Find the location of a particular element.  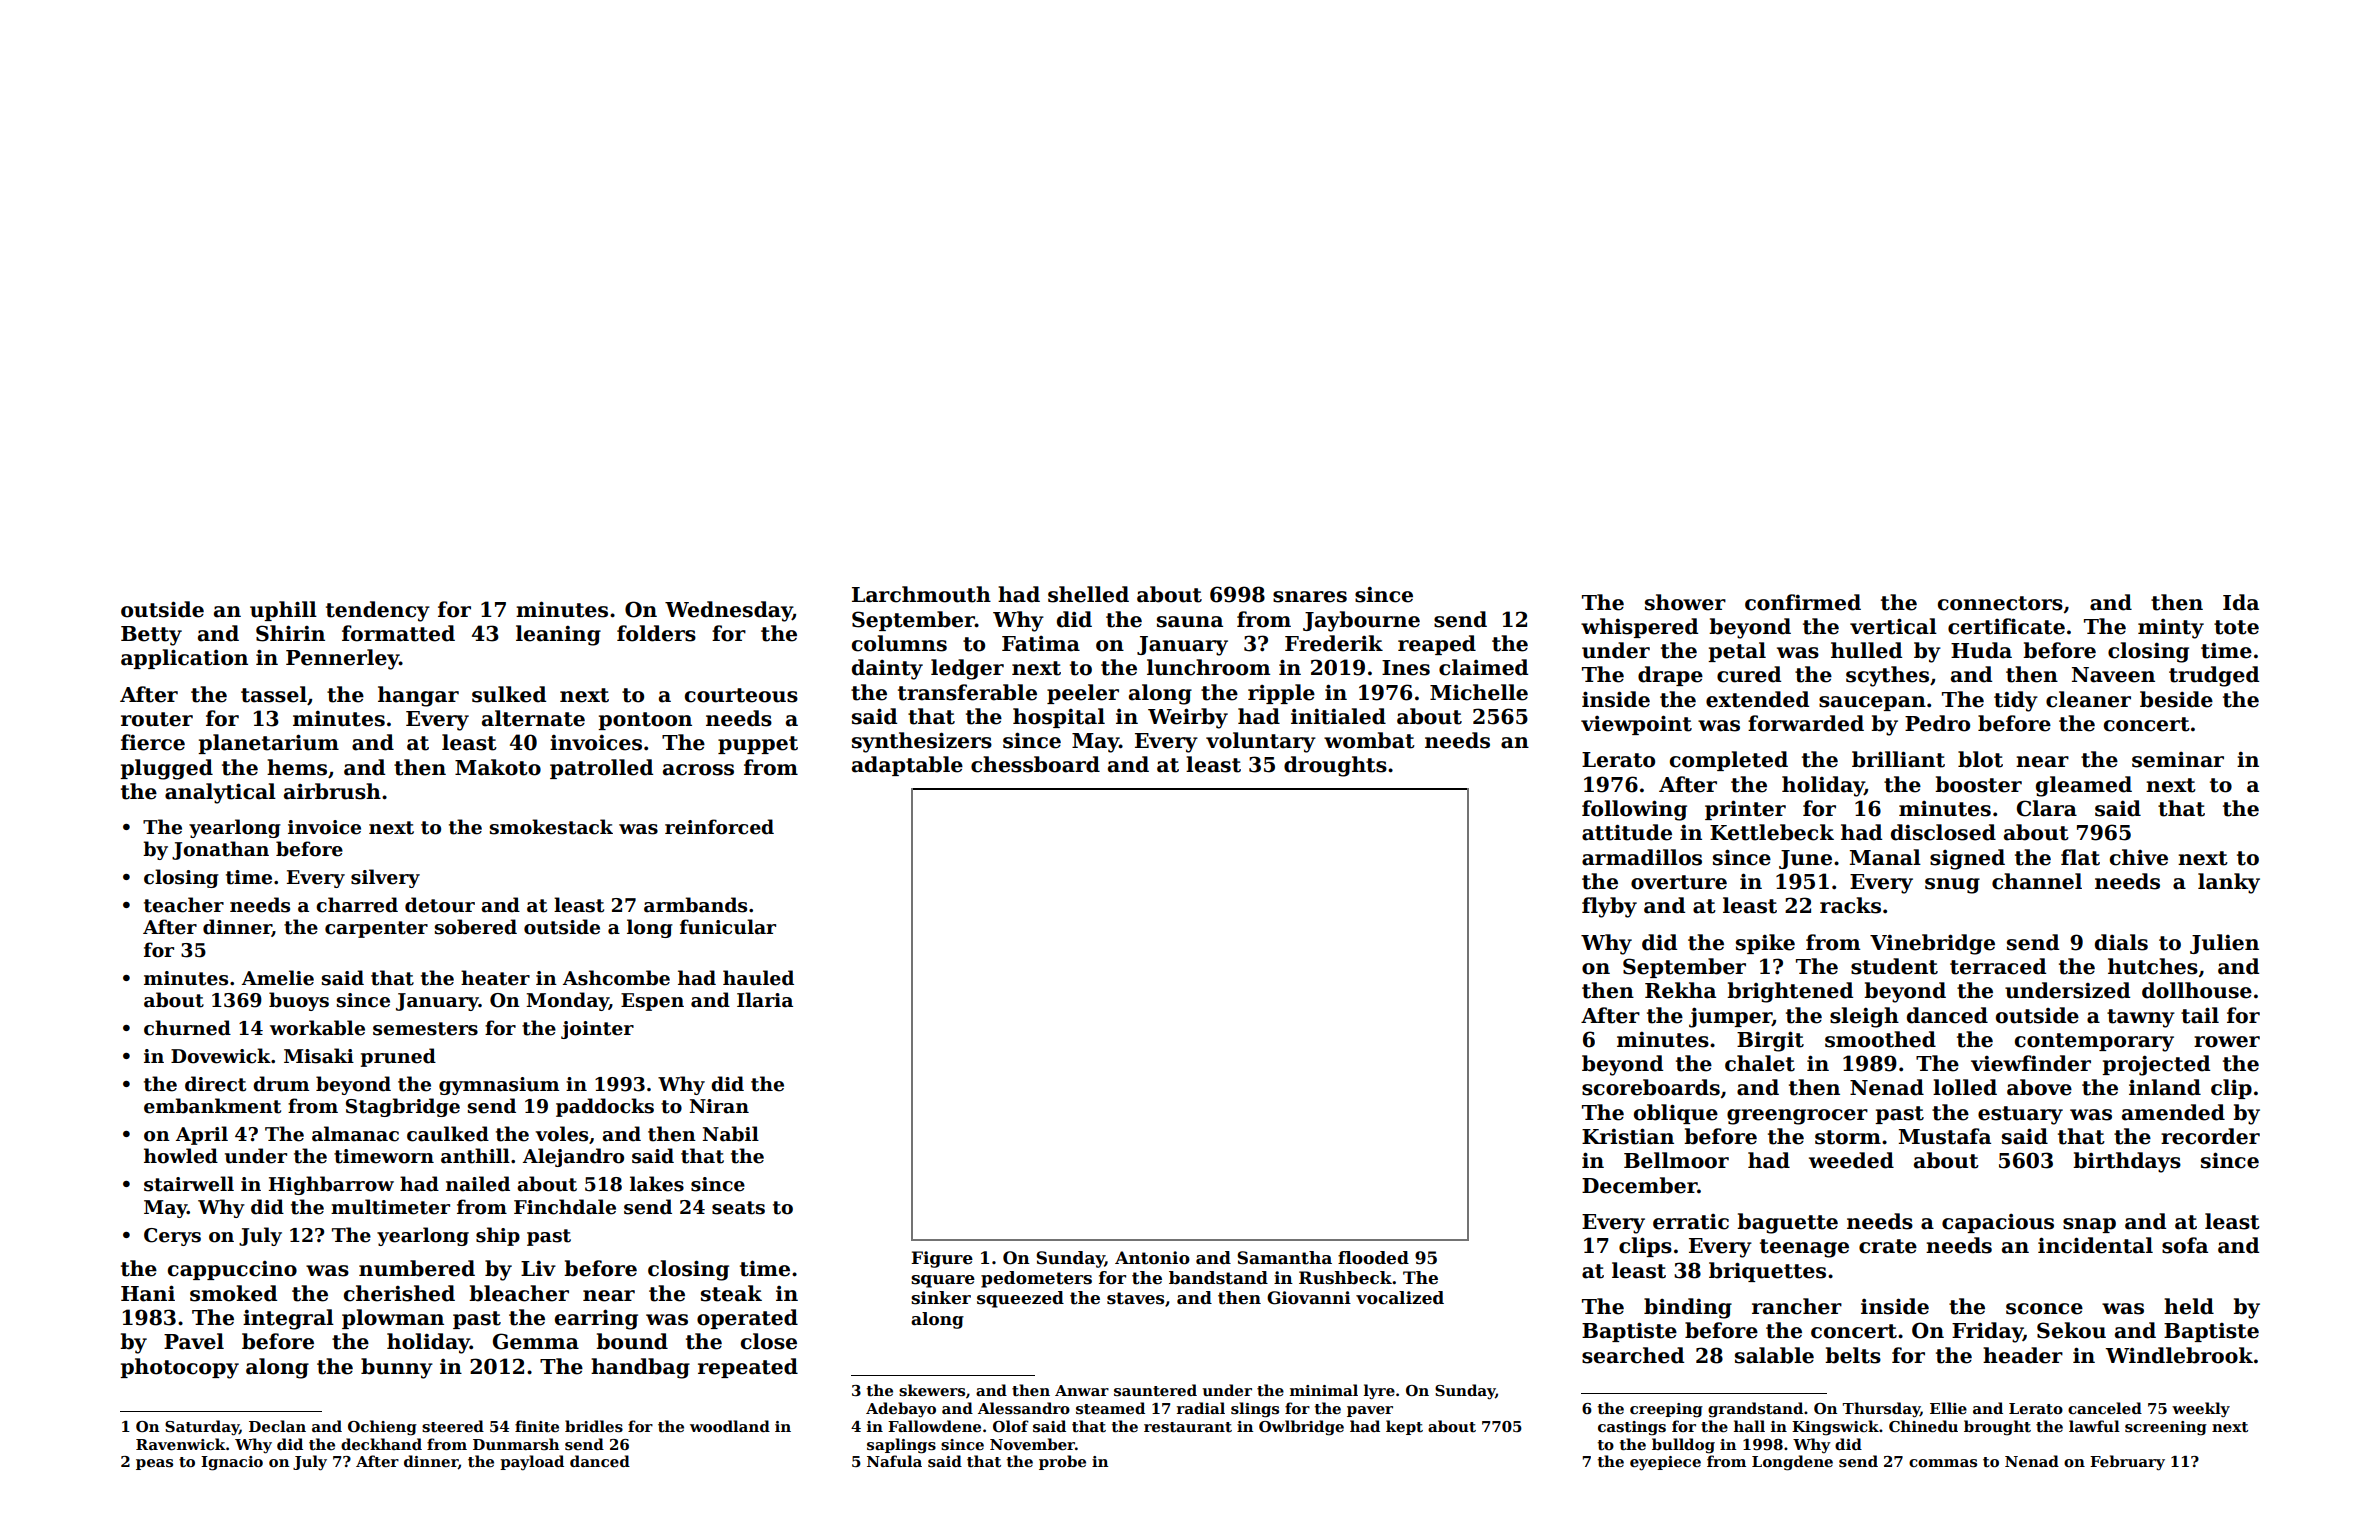

stairwell is located at coordinates (189, 1184).
